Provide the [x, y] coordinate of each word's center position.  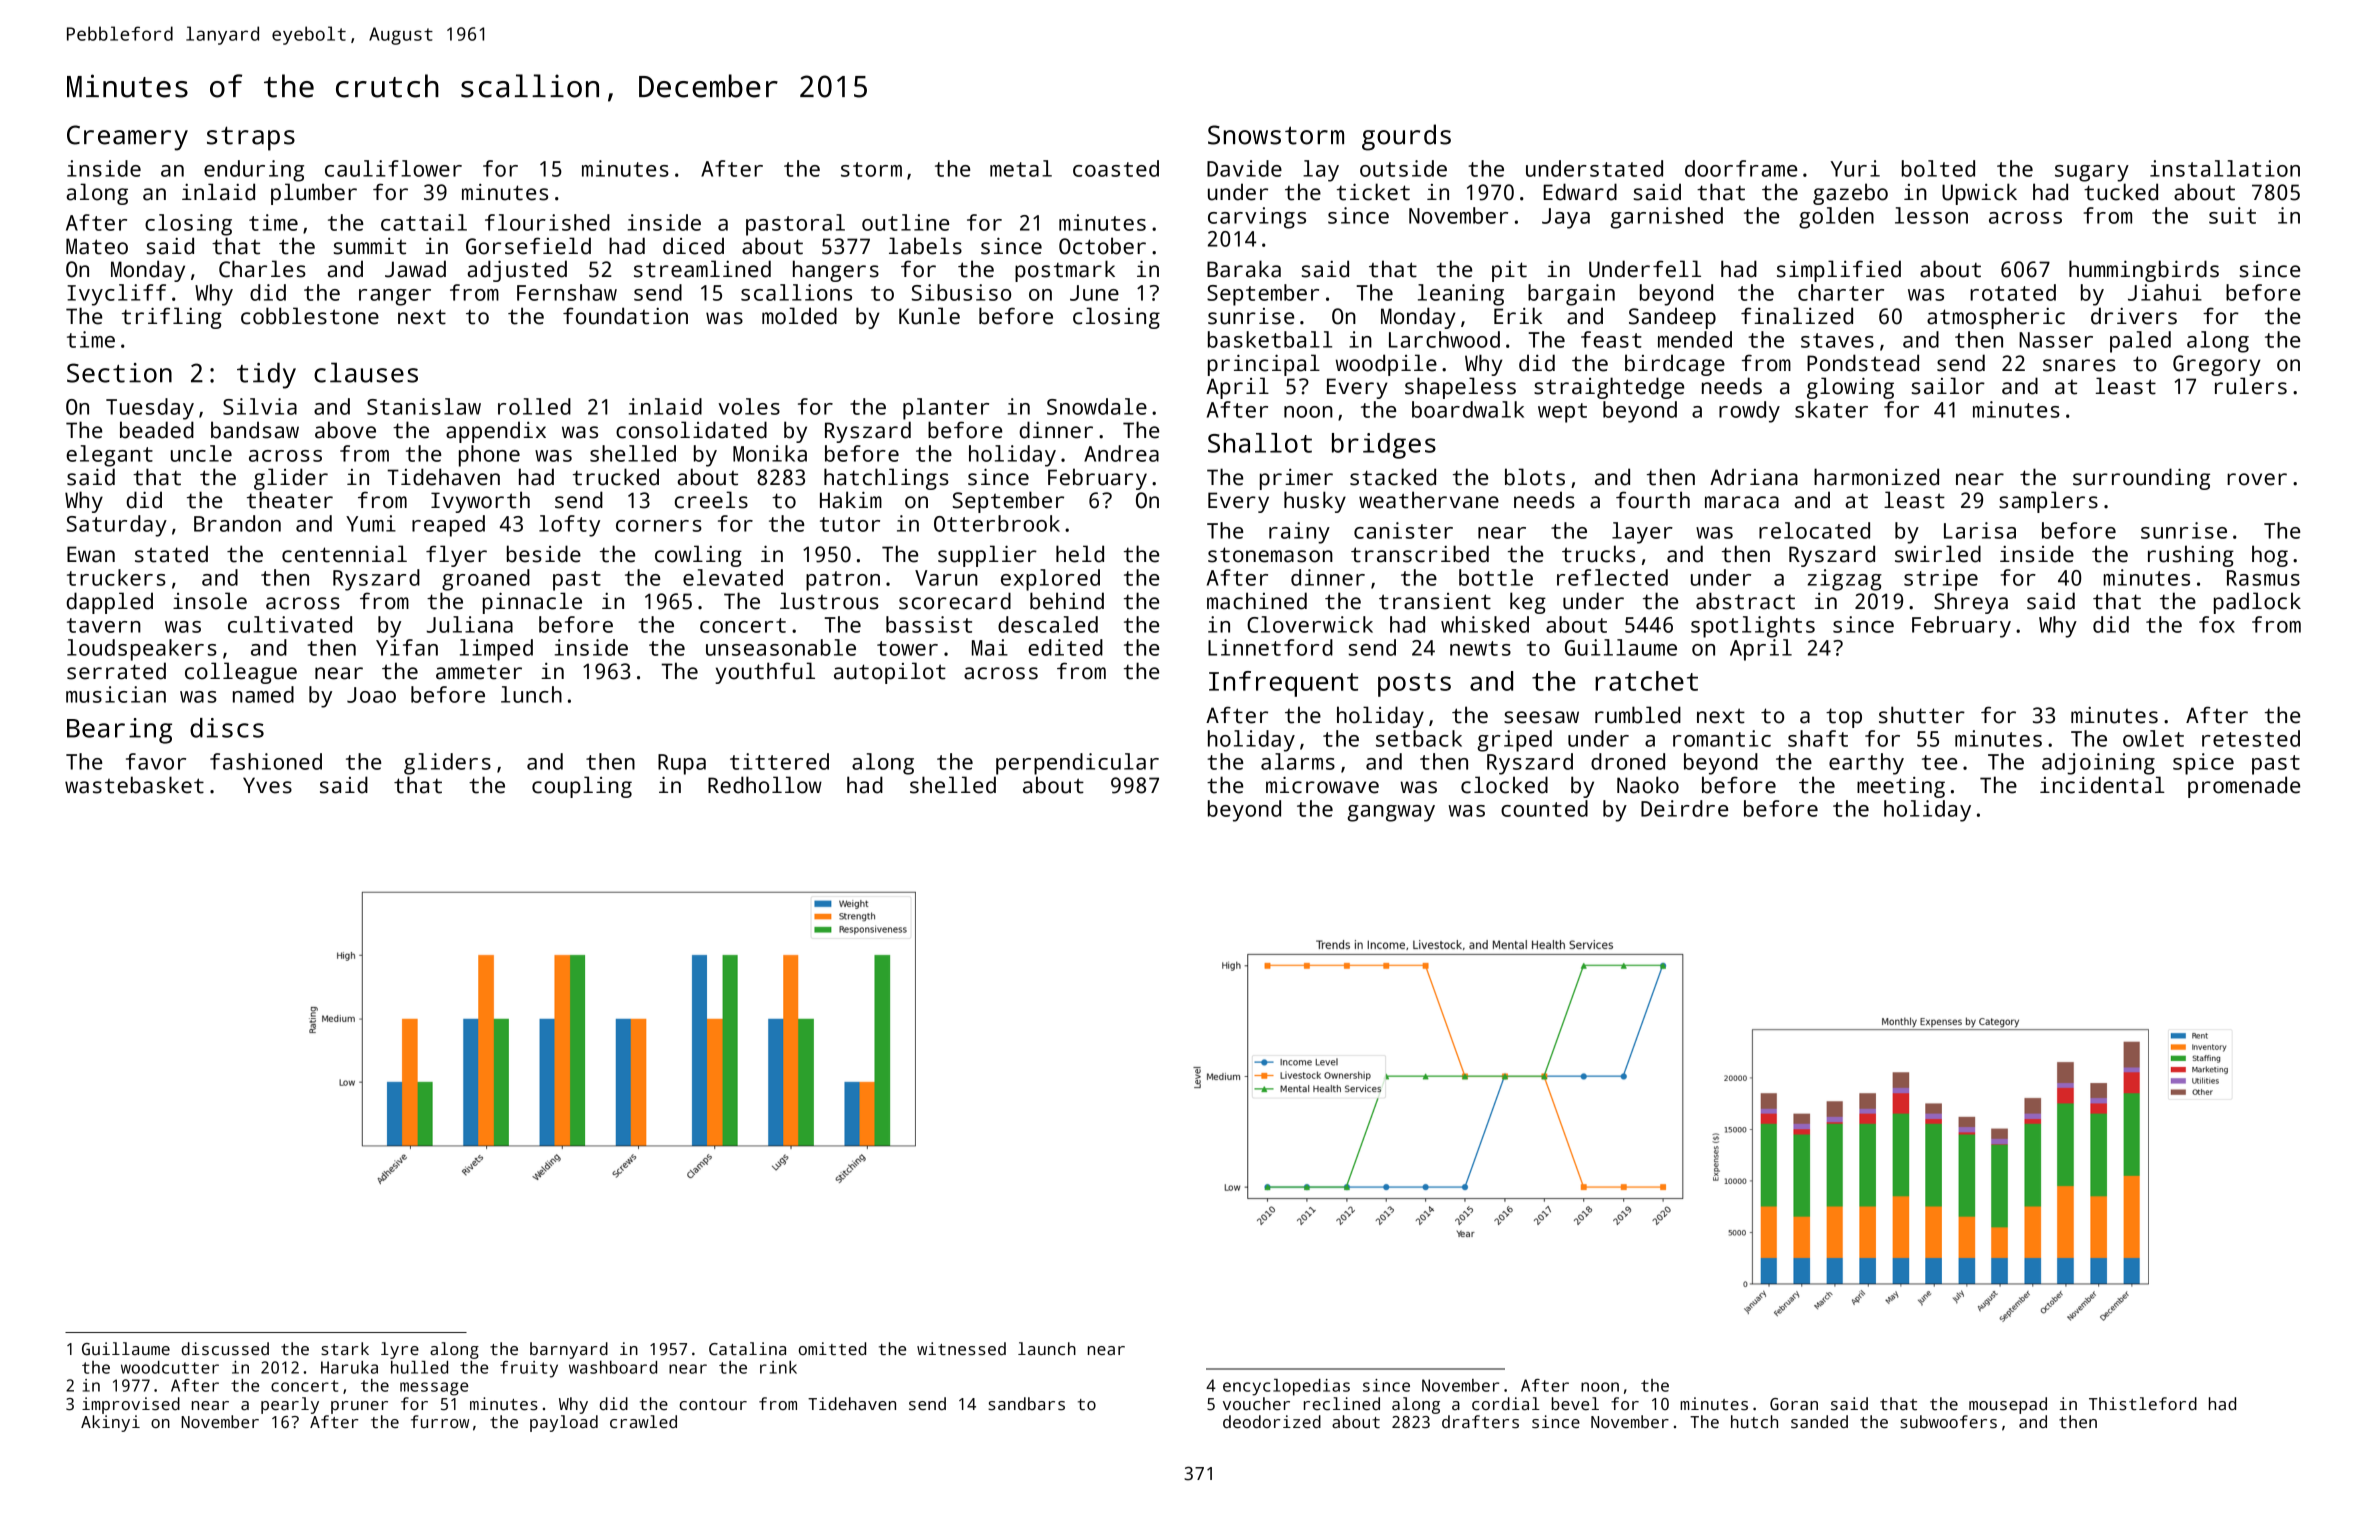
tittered [779, 761]
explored [1050, 580]
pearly [290, 1405]
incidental [2102, 785]
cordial [1506, 1404]
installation [2225, 168]
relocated [1814, 530]
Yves [267, 785]
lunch [531, 694]
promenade [2244, 787]
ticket [1373, 192]
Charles [262, 269]
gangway [1391, 813]
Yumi [371, 523]
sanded [1819, 1422]
